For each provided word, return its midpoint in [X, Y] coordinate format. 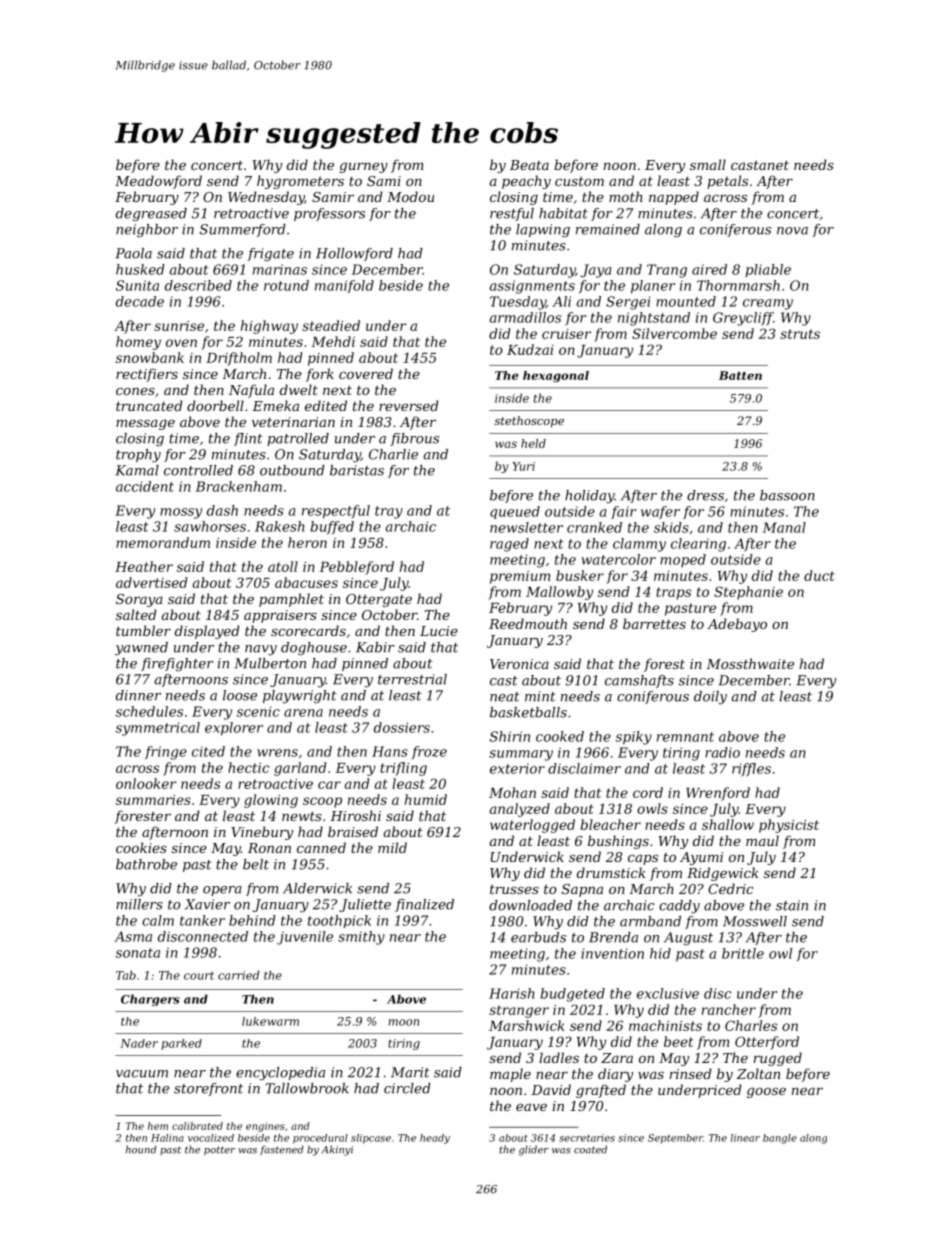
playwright [300, 697]
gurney [363, 167]
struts [800, 334]
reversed [409, 405]
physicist [789, 826]
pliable [768, 271]
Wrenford [718, 794]
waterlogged [532, 826]
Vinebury [262, 833]
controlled [198, 470]
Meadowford [158, 182]
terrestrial [412, 679]
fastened [282, 1150]
